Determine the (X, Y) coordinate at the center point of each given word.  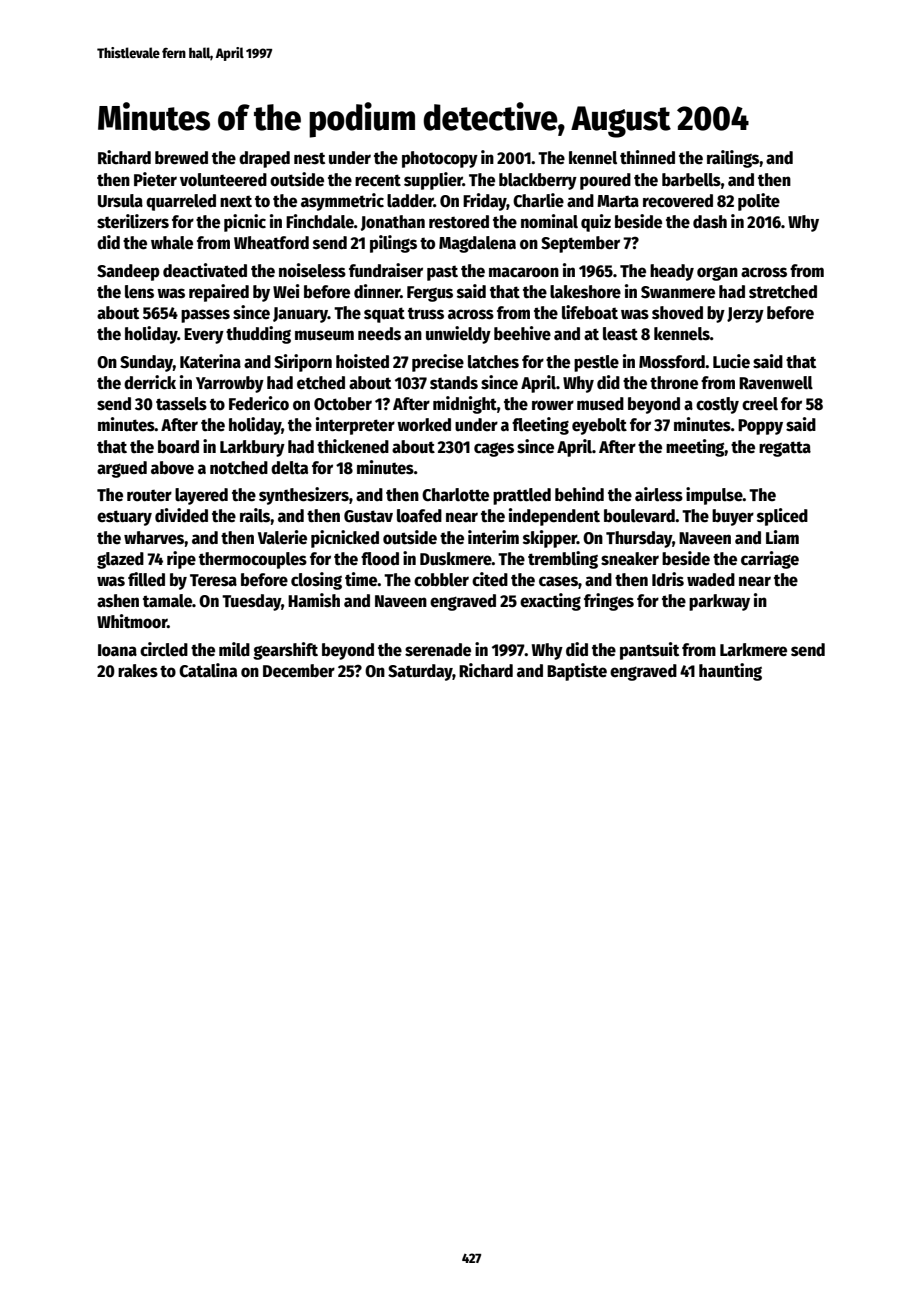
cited (490, 579)
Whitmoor (132, 621)
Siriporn (303, 363)
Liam (782, 537)
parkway (719, 602)
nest (309, 158)
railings (733, 159)
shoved (677, 313)
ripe (181, 560)
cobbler (441, 580)
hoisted (362, 361)
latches (493, 362)
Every (204, 336)
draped (264, 159)
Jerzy (745, 315)
